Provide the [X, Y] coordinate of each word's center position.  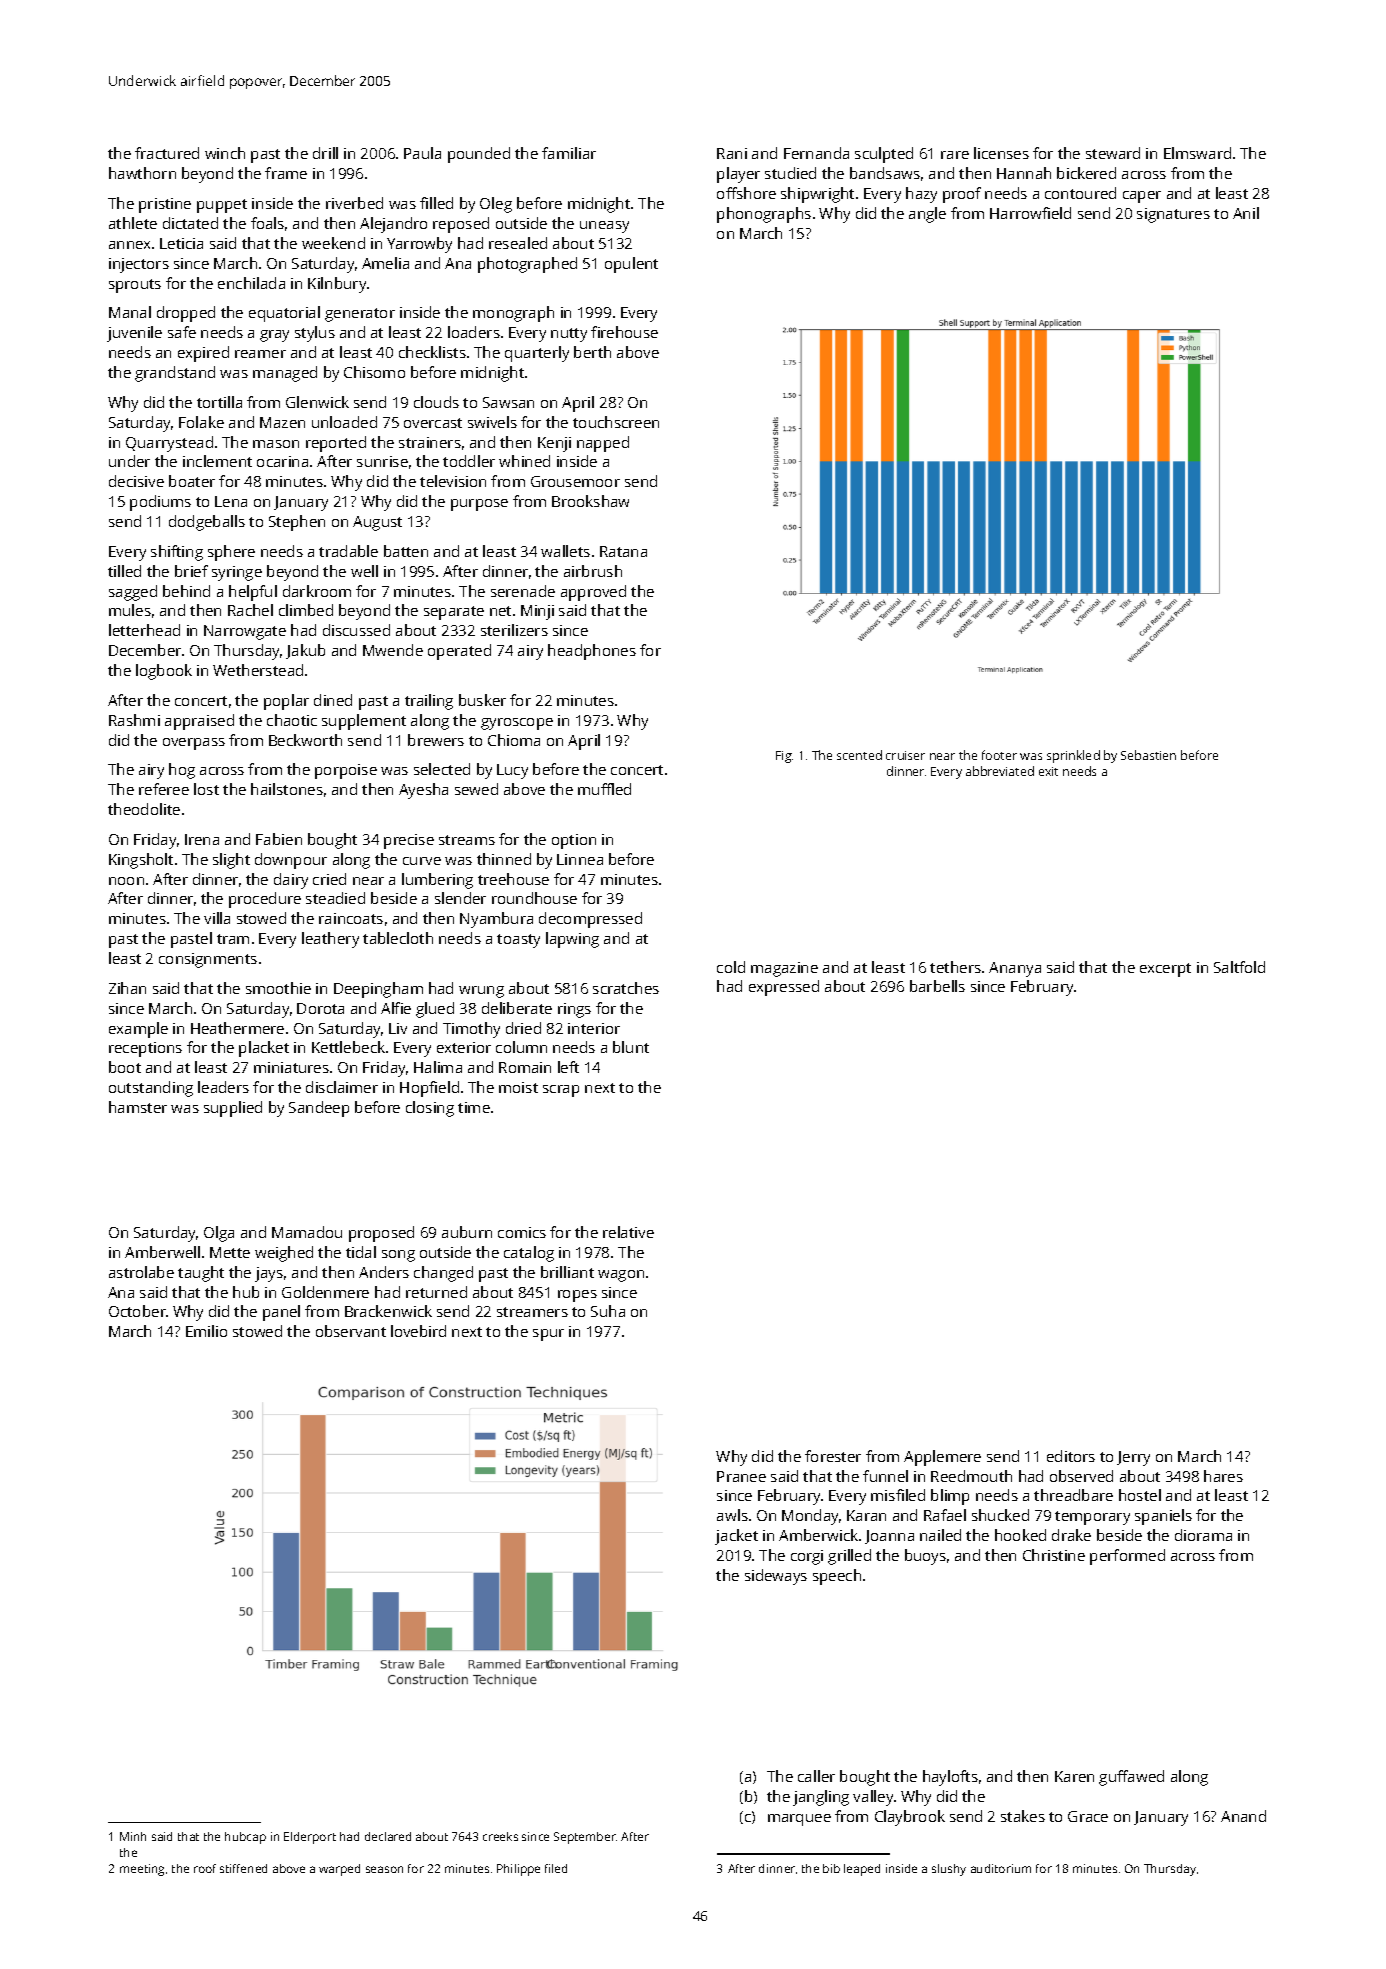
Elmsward [1197, 153]
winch [225, 153]
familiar [569, 153]
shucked [1000, 1515]
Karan [866, 1515]
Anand [1243, 1816]
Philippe [518, 1870]
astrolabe [141, 1272]
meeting [142, 1870]
